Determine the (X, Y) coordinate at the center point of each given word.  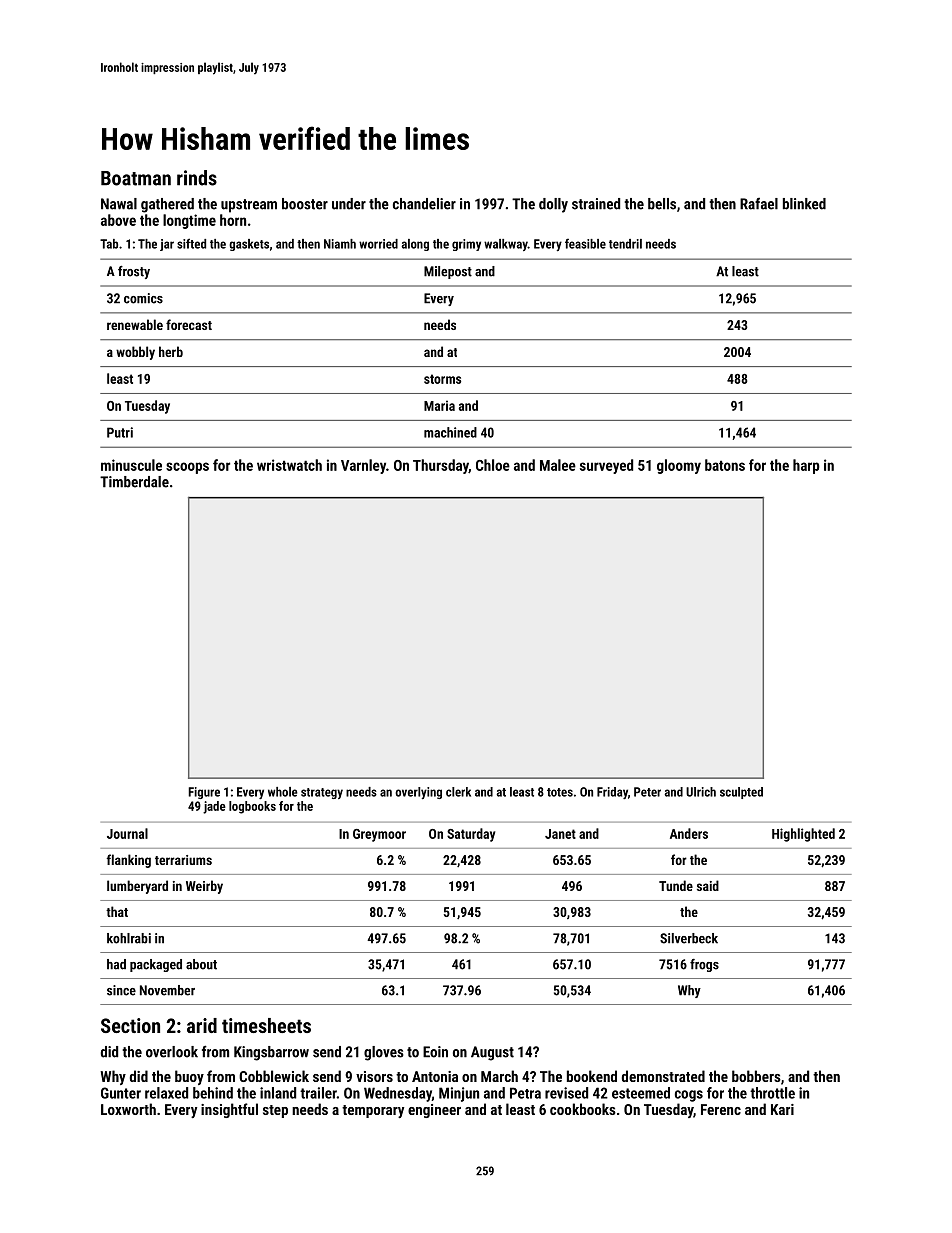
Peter (647, 792)
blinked (804, 204)
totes (560, 792)
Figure (204, 793)
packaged (156, 965)
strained (596, 204)
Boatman (136, 178)
